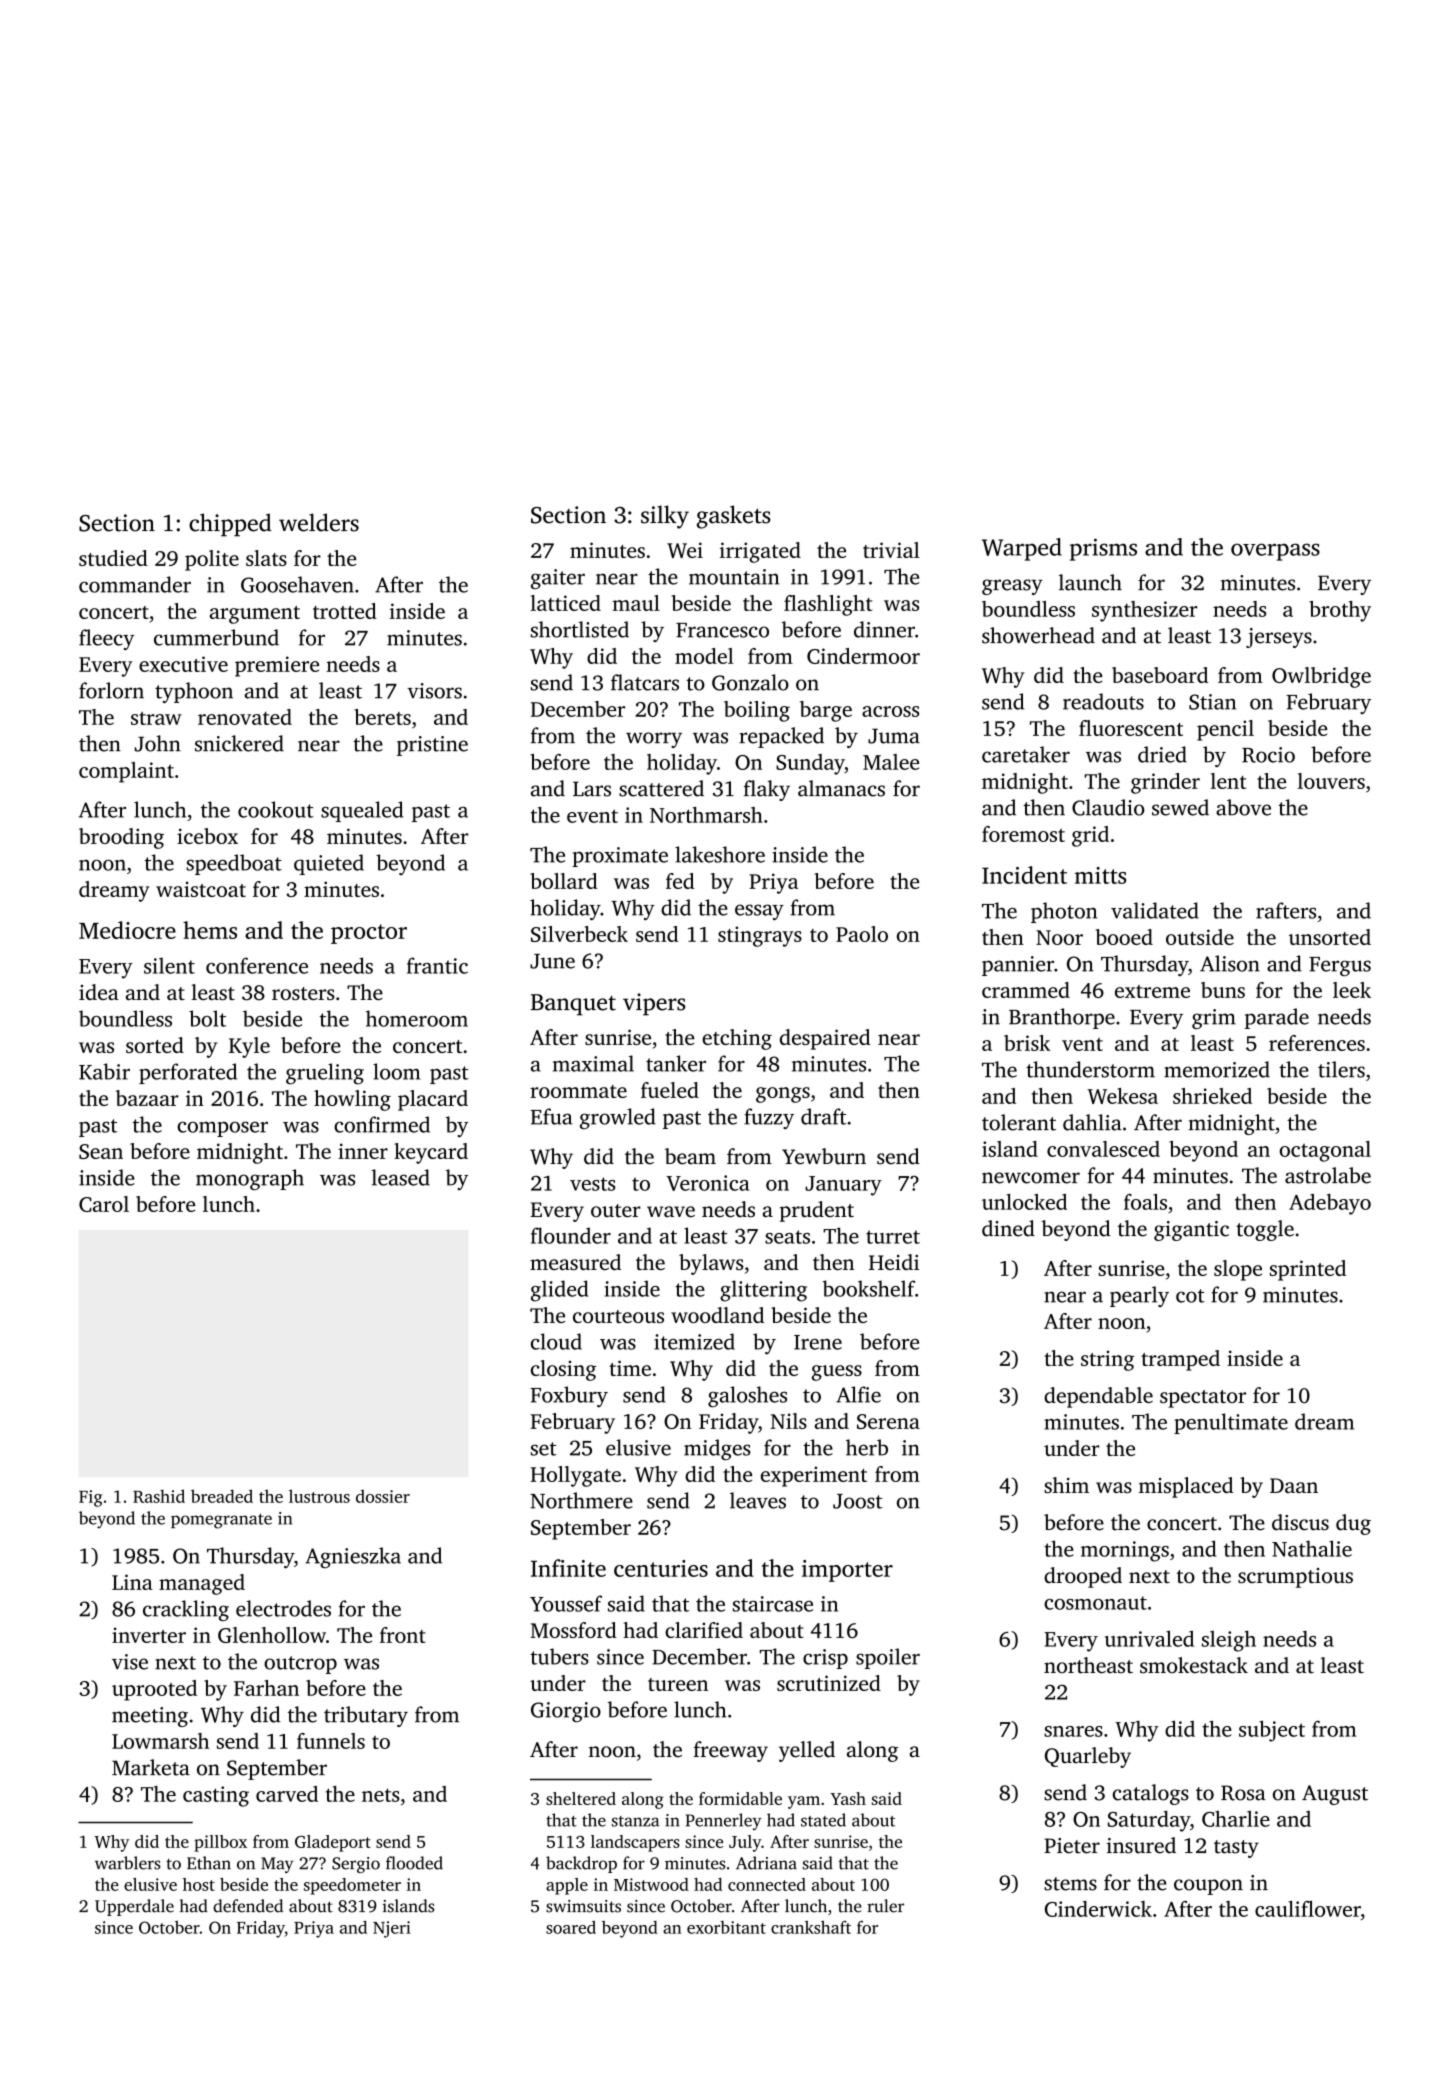  Describe the element at coordinates (207, 836) in the image. I see `icebox` at that location.
